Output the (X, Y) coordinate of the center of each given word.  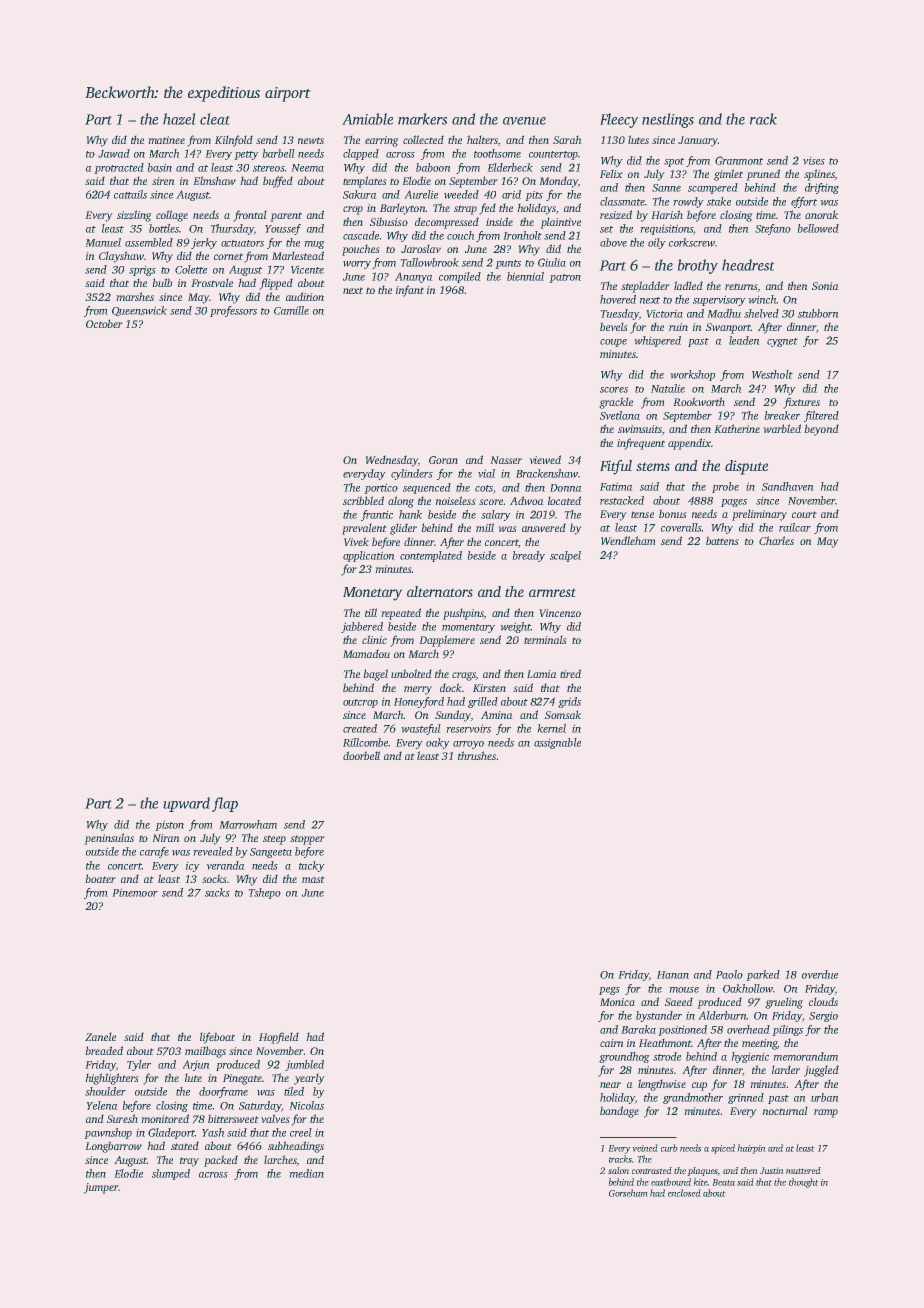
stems (653, 467)
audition (305, 296)
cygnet (782, 342)
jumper (101, 1188)
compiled (460, 277)
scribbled (363, 500)
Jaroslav (421, 249)
